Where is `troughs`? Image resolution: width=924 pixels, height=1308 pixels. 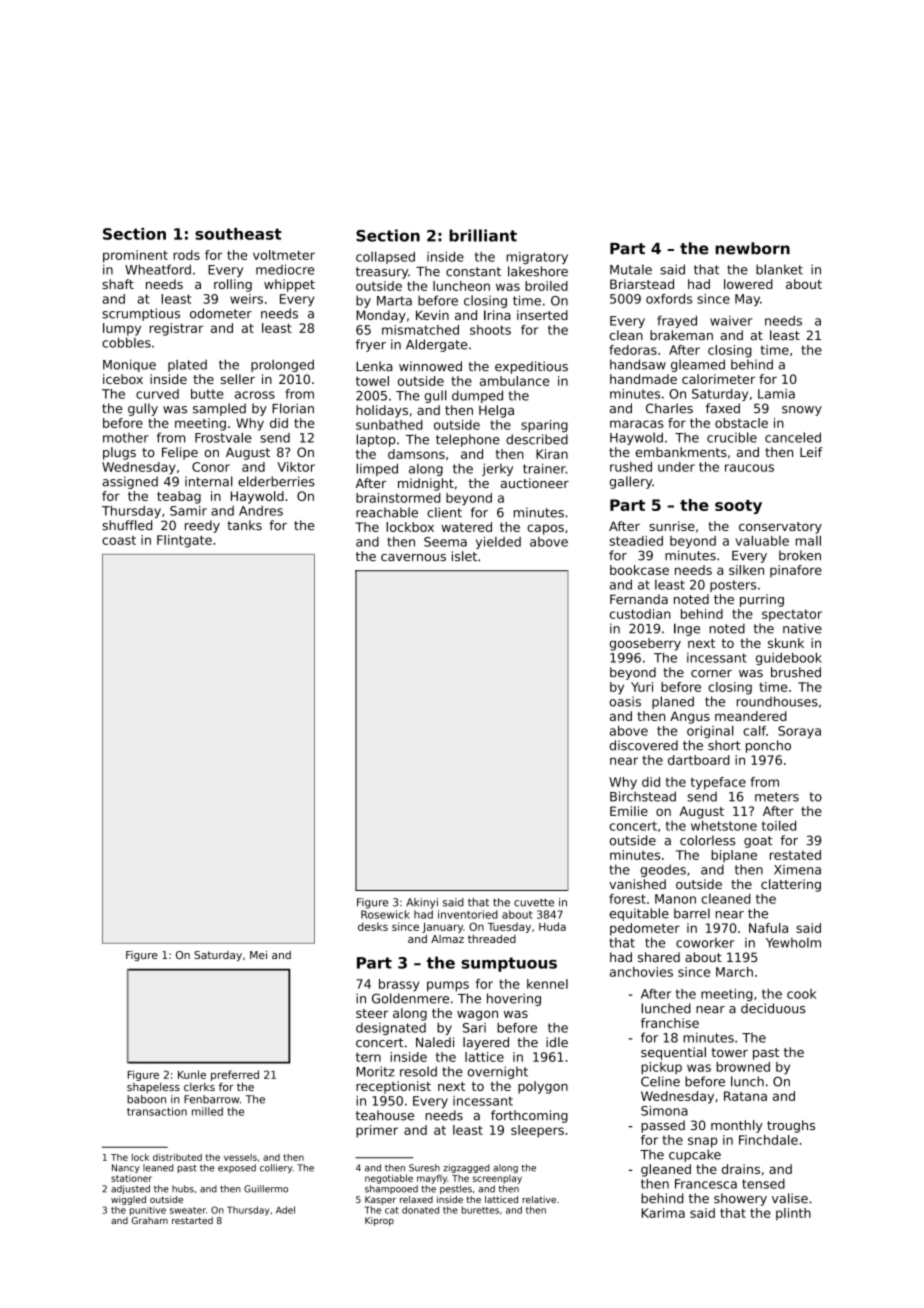 troughs is located at coordinates (791, 1126).
